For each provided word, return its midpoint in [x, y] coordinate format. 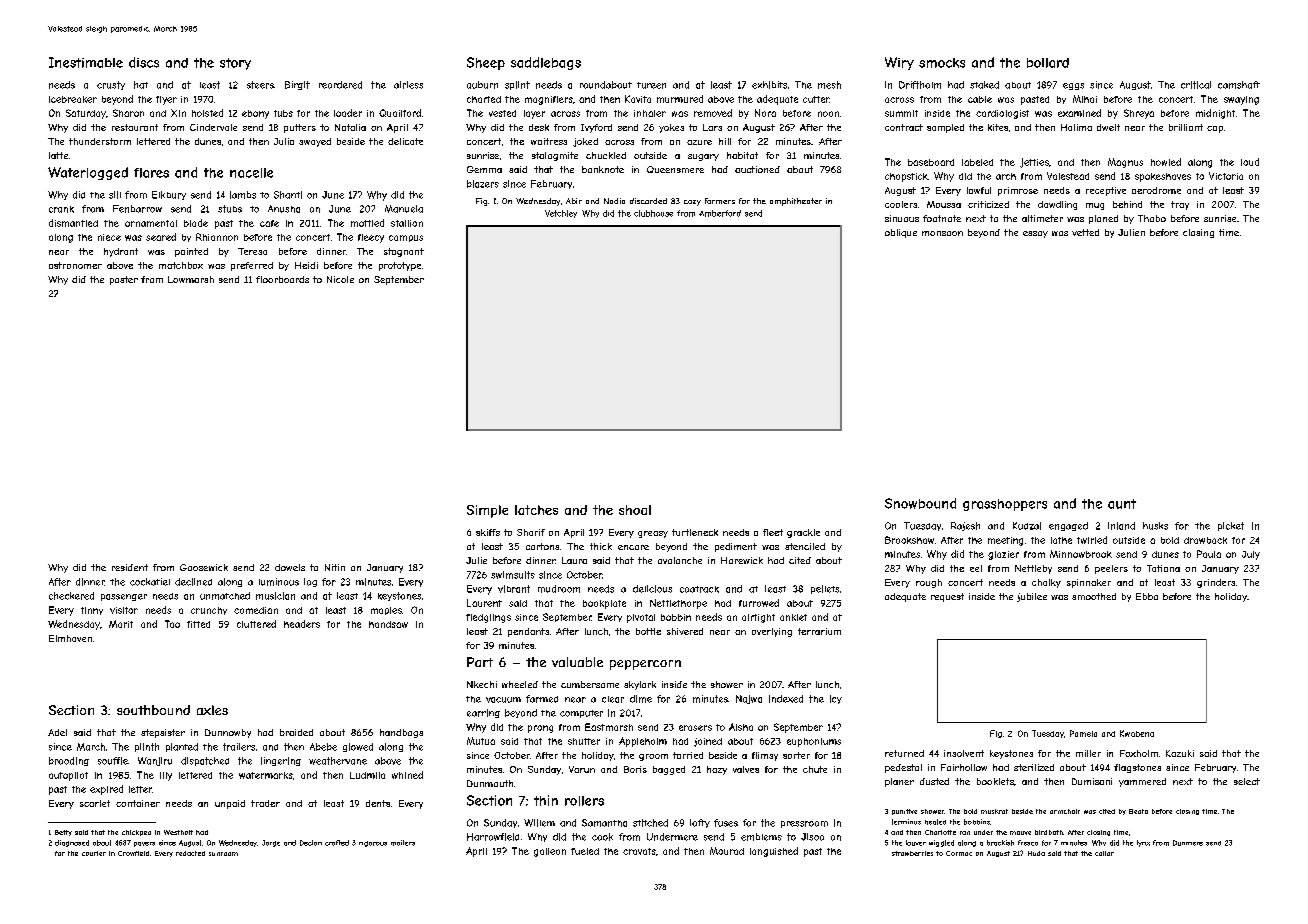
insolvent [964, 753]
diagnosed [72, 843]
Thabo [1152, 218]
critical [1196, 85]
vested [502, 113]
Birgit [297, 85]
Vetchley [561, 214]
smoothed [1094, 596]
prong [540, 729]
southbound [153, 710]
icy [836, 699]
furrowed [759, 603]
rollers [584, 801]
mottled [367, 223]
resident [130, 567]
